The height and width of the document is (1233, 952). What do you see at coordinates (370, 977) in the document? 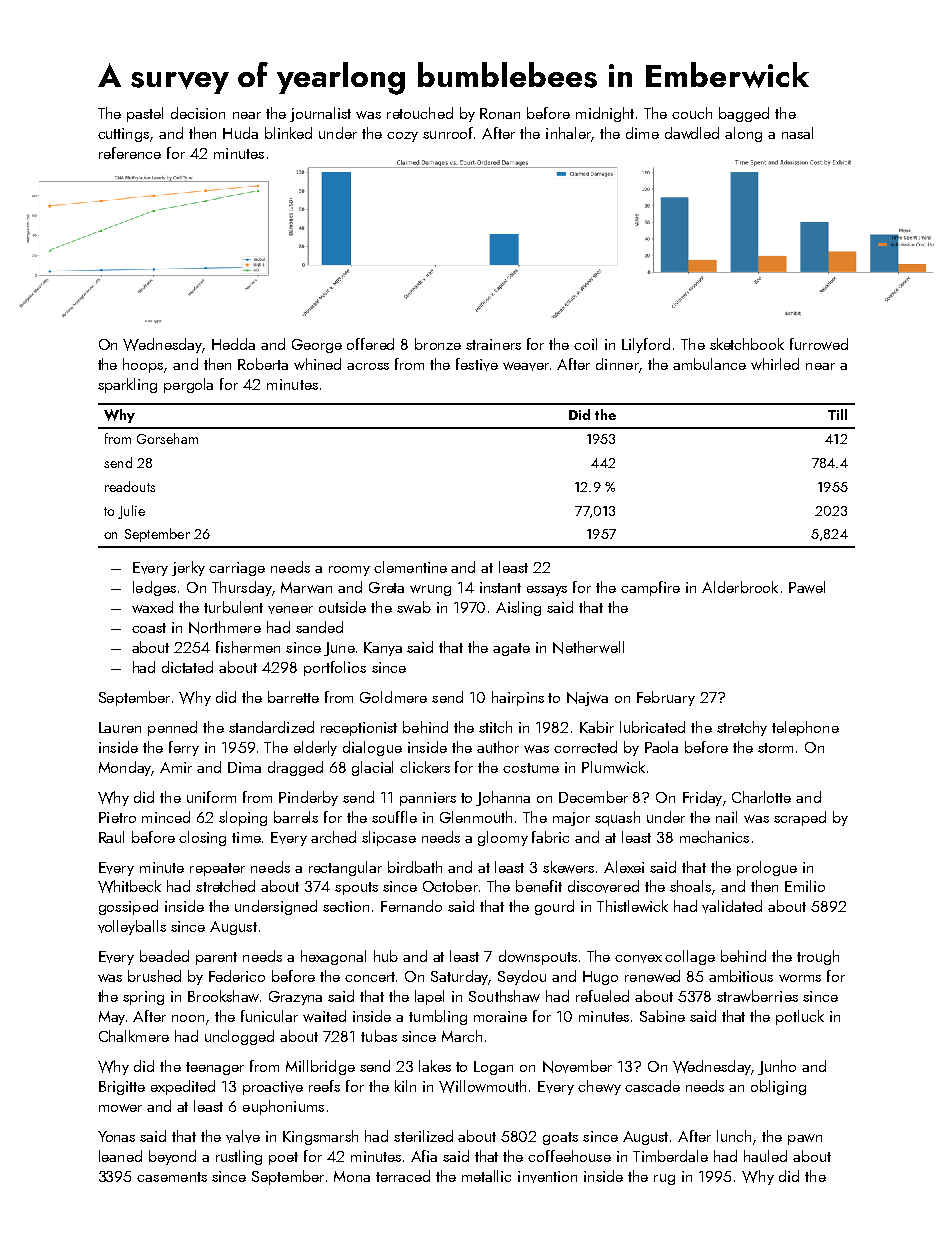
I see `concert` at bounding box center [370, 977].
